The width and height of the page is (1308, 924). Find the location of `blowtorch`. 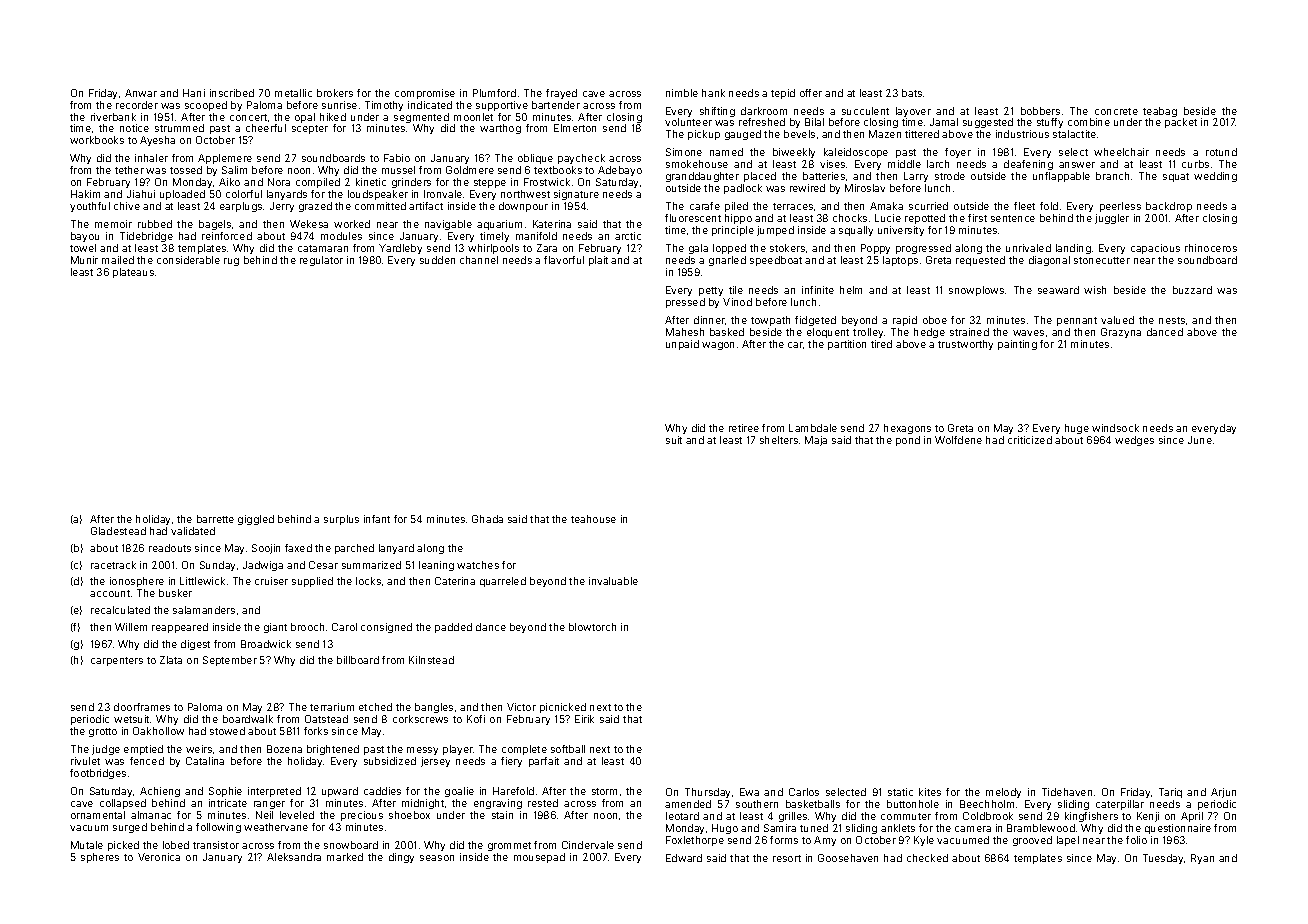

blowtorch is located at coordinates (592, 627).
